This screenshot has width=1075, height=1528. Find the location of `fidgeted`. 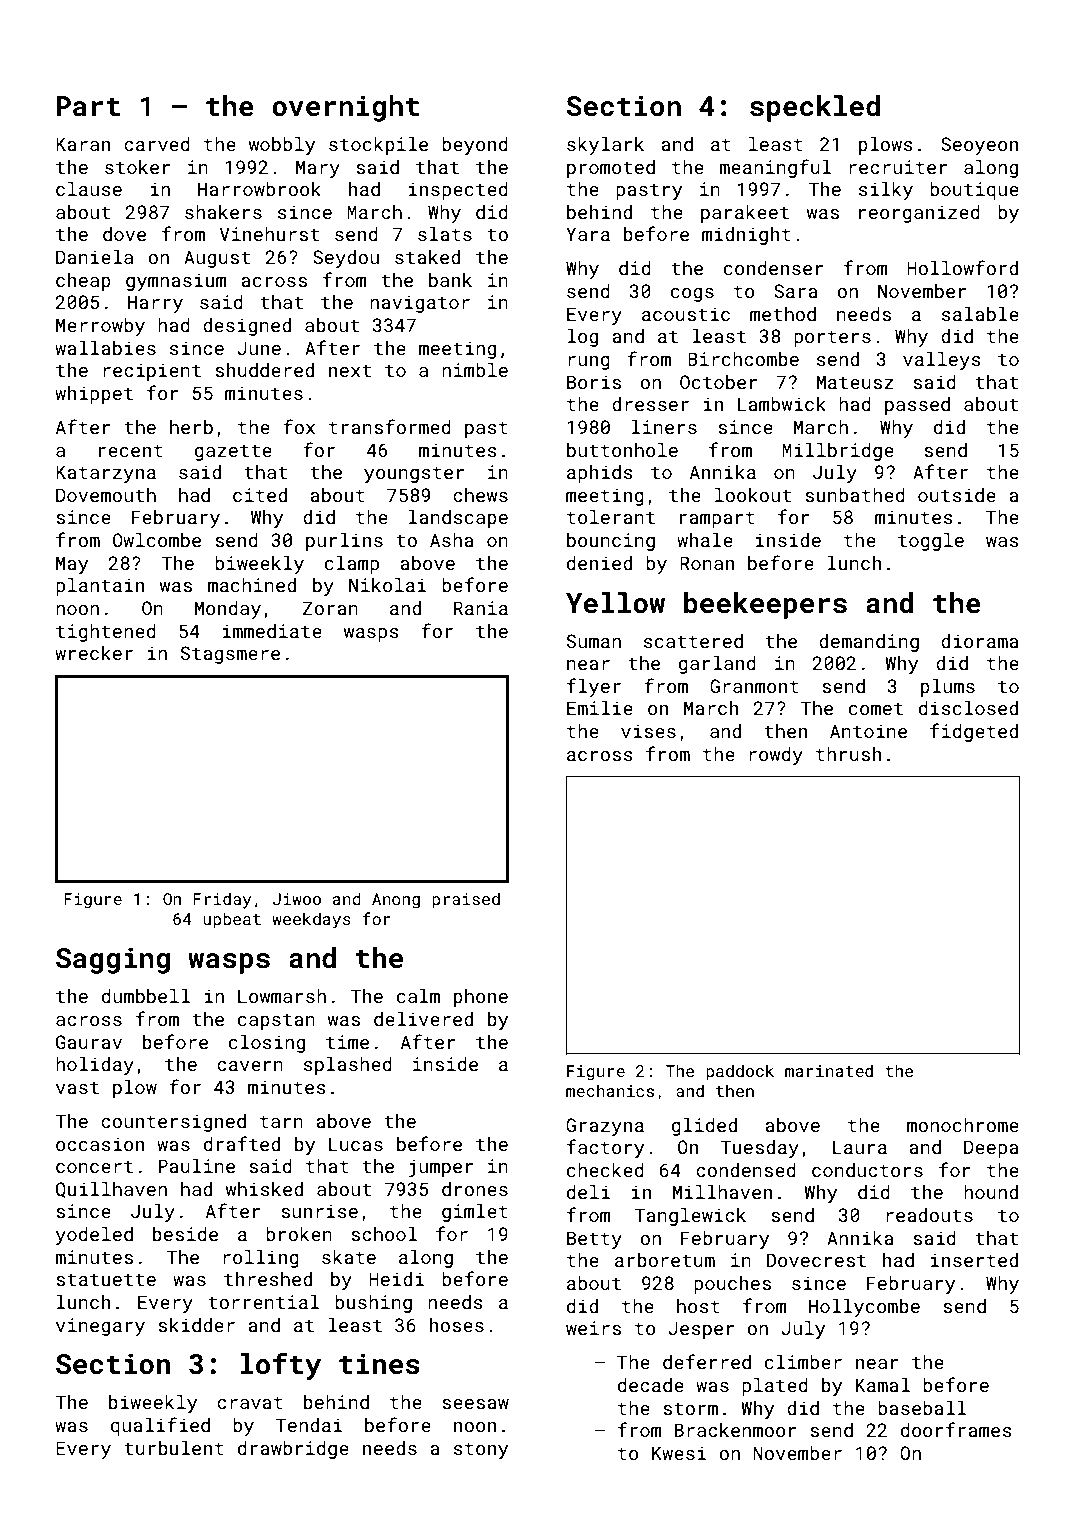

fidgeted is located at coordinates (974, 732).
